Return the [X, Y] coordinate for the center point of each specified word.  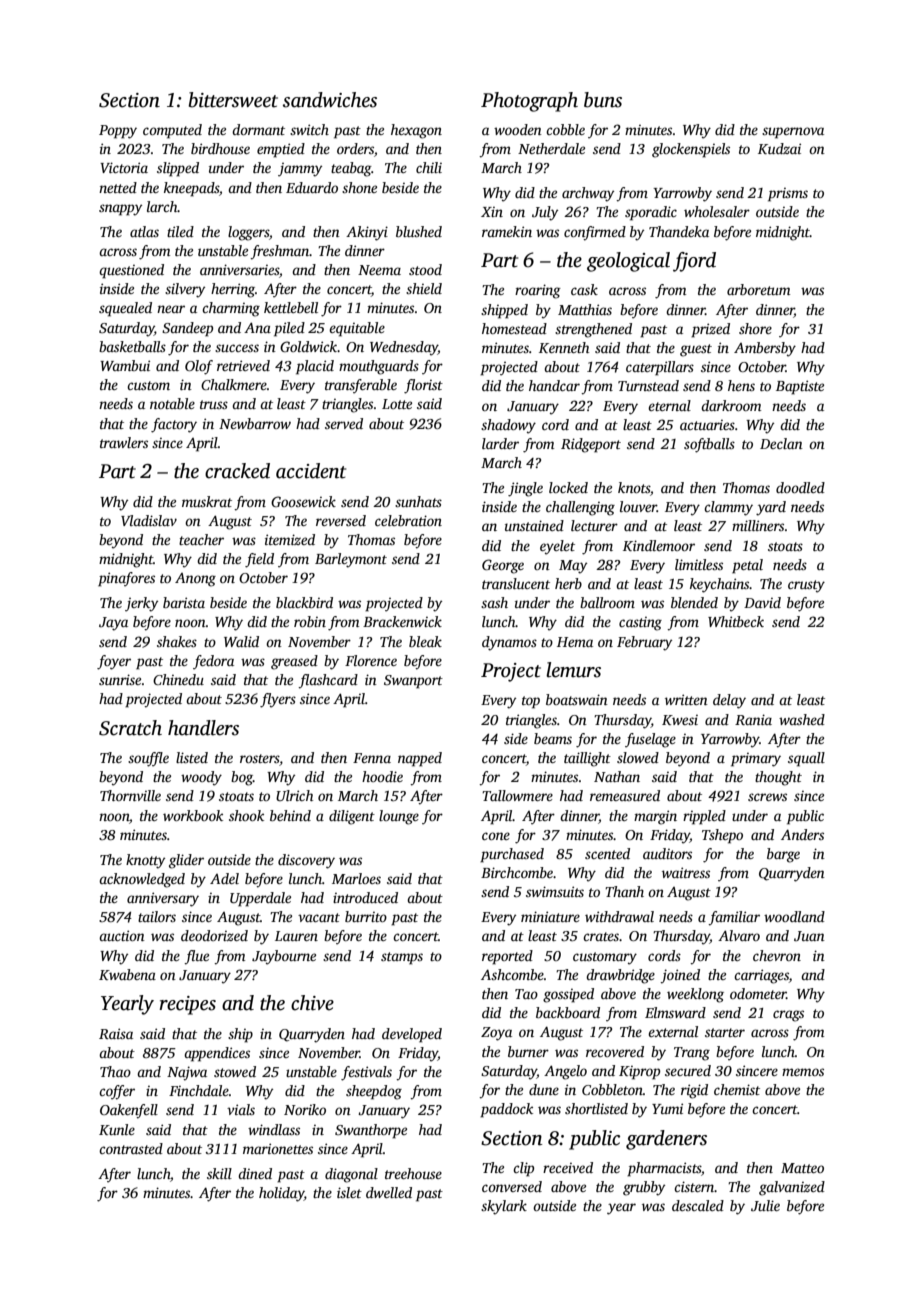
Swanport [413, 682]
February [644, 643]
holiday [281, 1194]
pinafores [126, 579]
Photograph [529, 102]
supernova [793, 133]
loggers [248, 233]
